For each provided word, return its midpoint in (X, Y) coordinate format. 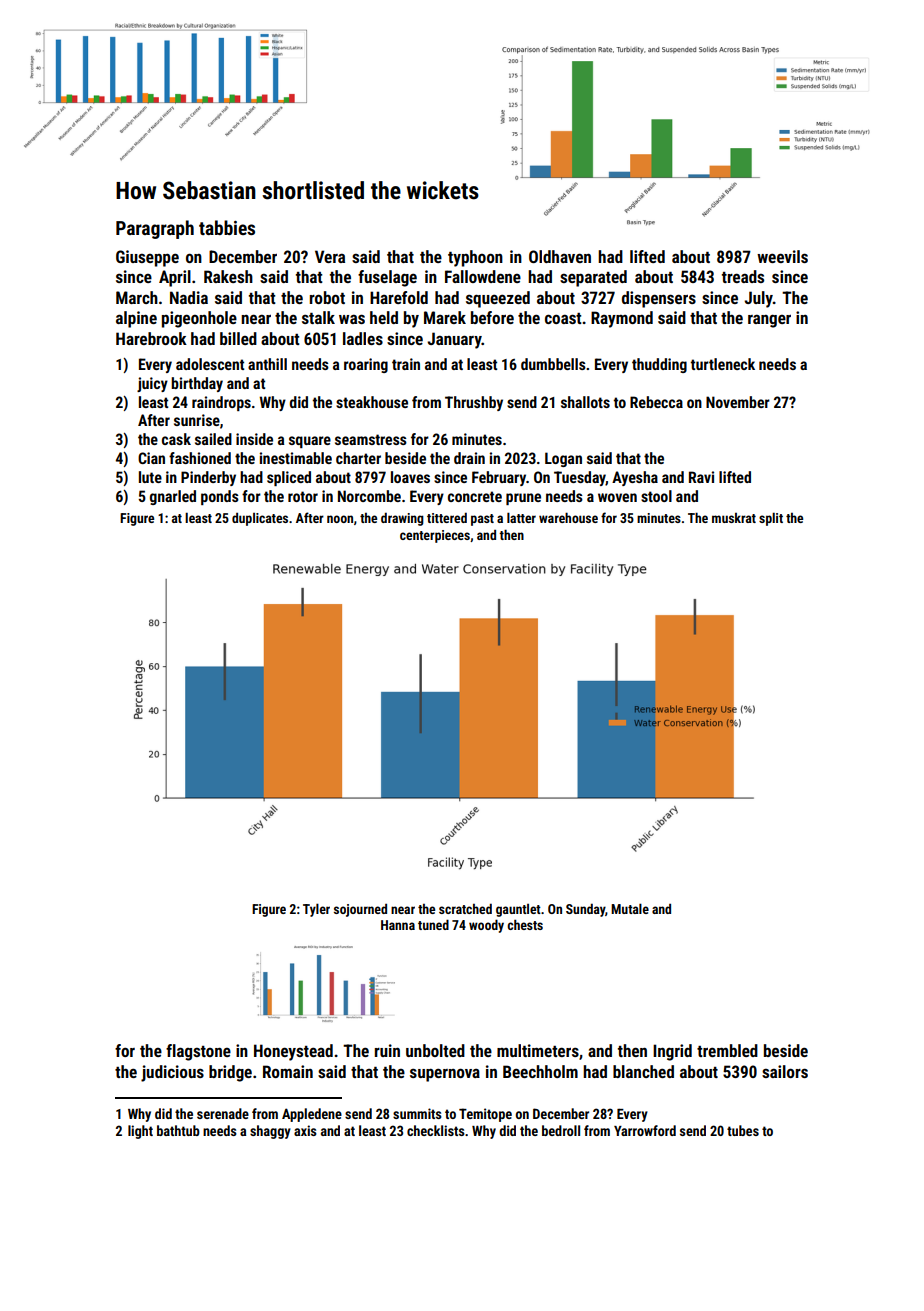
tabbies (227, 227)
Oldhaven (560, 256)
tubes (743, 1130)
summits (417, 1113)
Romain (288, 1071)
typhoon (475, 258)
